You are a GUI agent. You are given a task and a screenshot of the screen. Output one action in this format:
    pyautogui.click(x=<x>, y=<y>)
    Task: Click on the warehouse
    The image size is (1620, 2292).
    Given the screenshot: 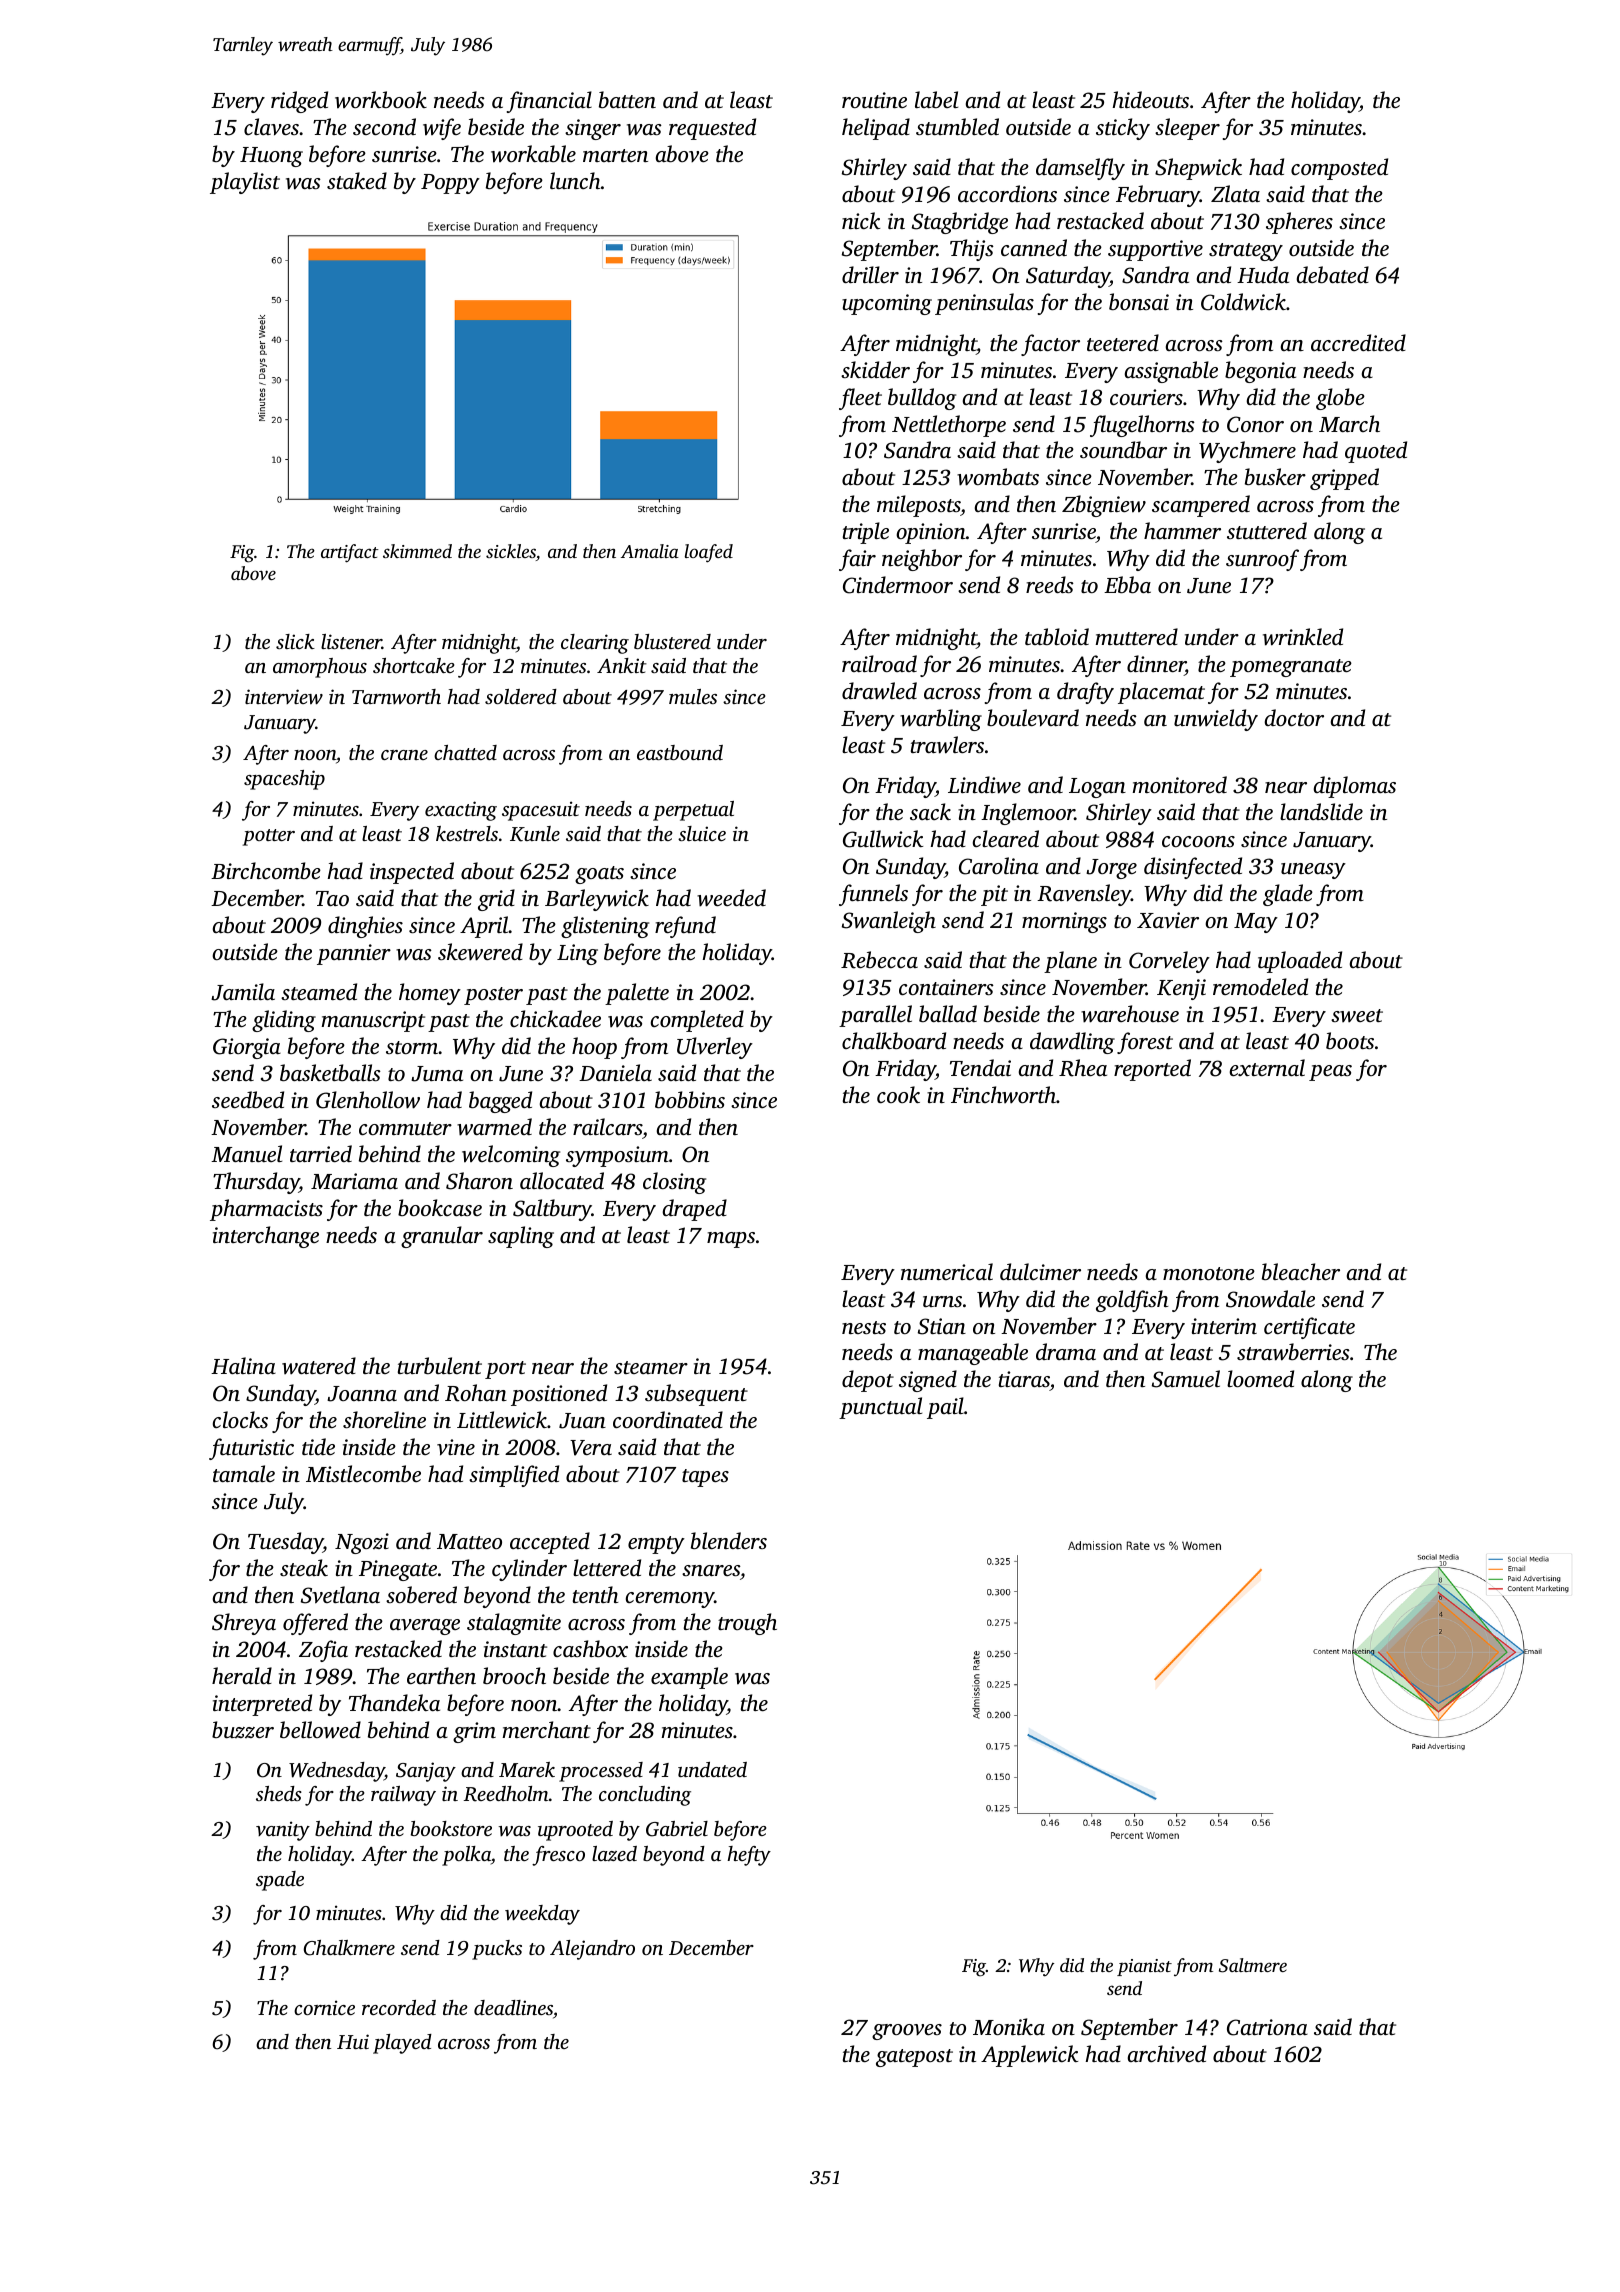 What is the action you would take?
    pyautogui.click(x=1130, y=1014)
